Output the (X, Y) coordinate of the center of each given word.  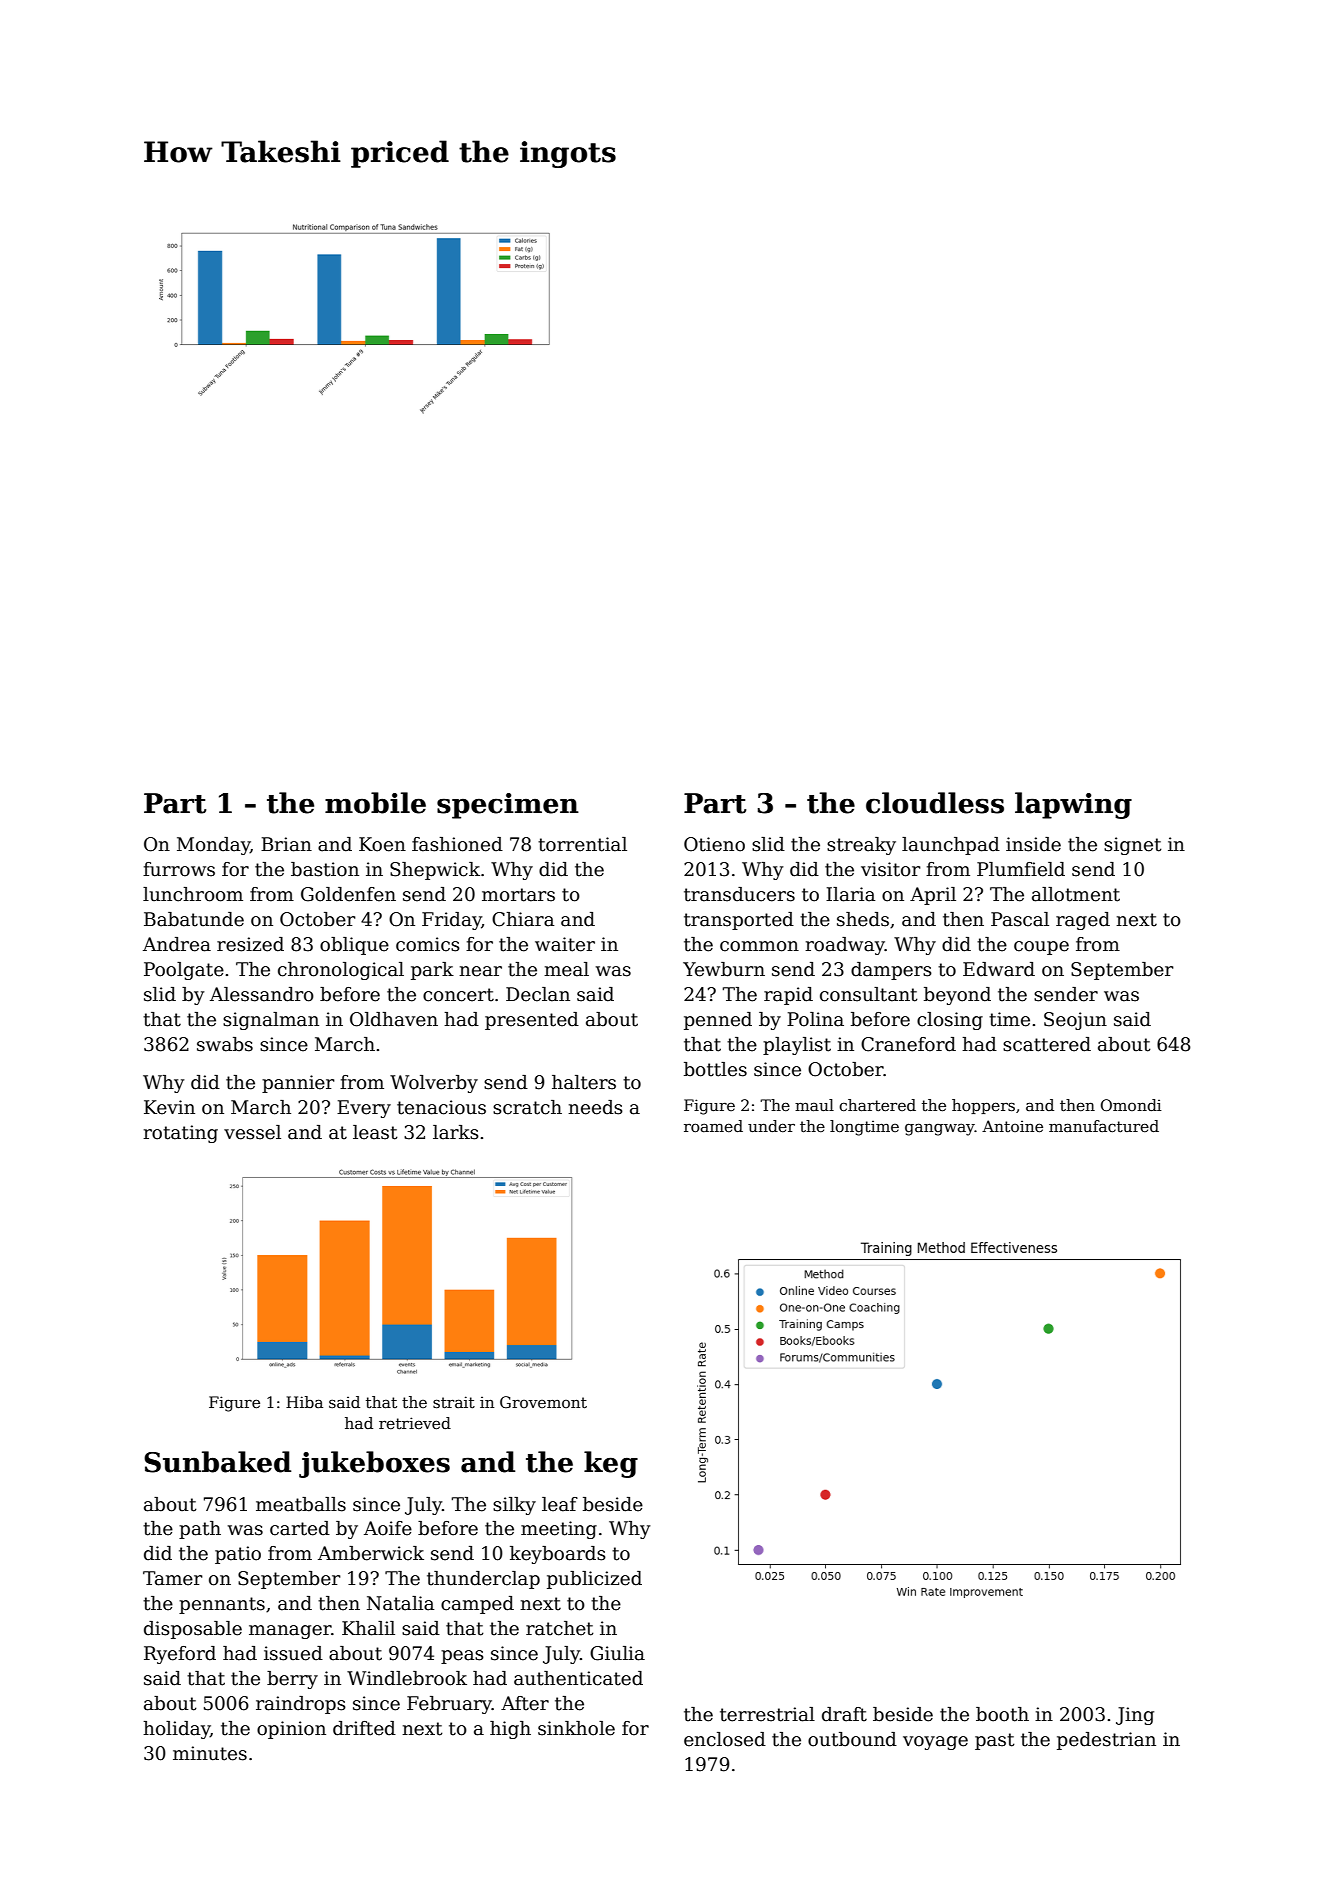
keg (611, 1464)
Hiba (304, 1402)
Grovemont (543, 1402)
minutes (210, 1753)
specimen (508, 806)
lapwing (1073, 805)
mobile (375, 803)
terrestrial (767, 1714)
